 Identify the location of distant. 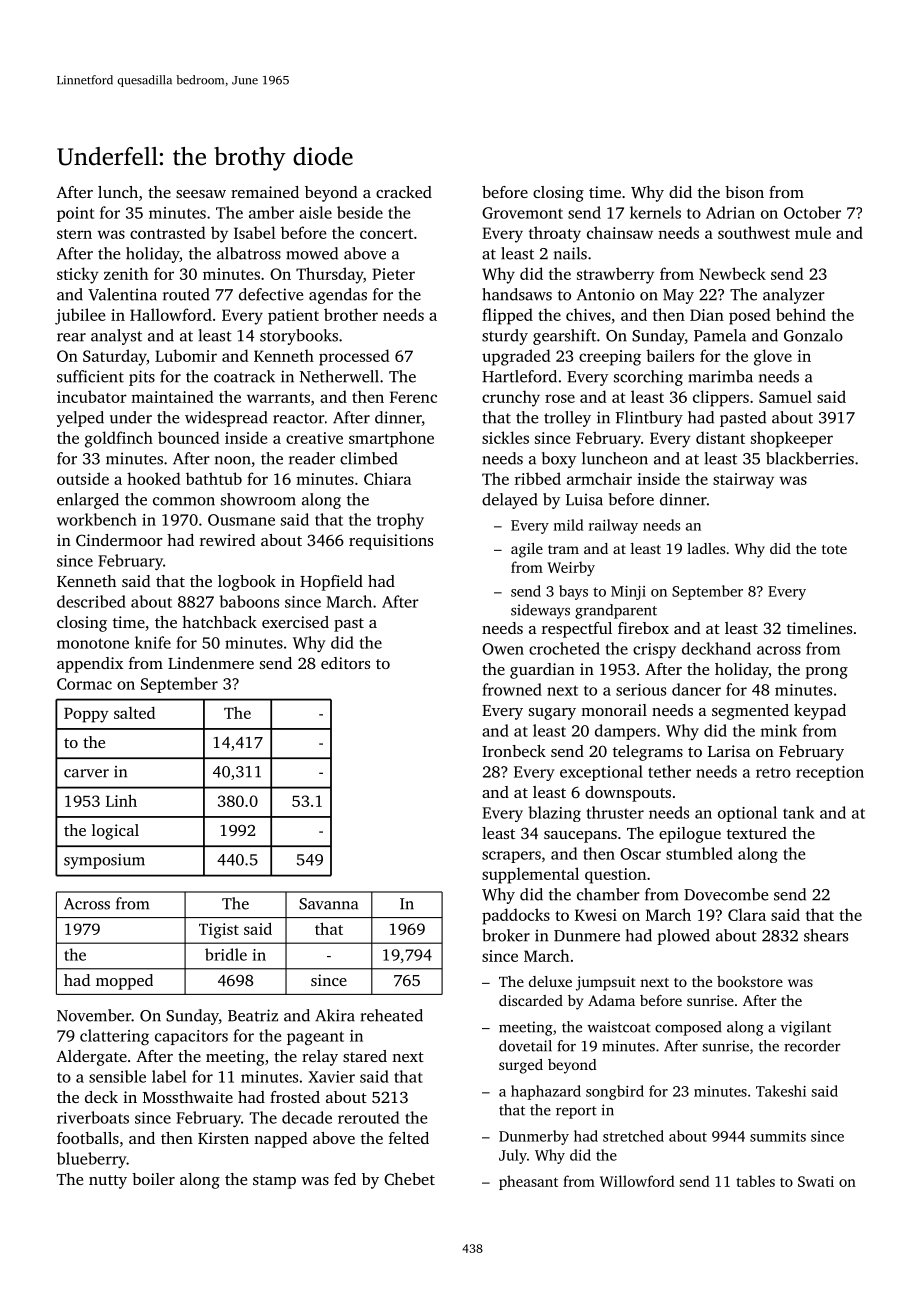
(720, 437).
